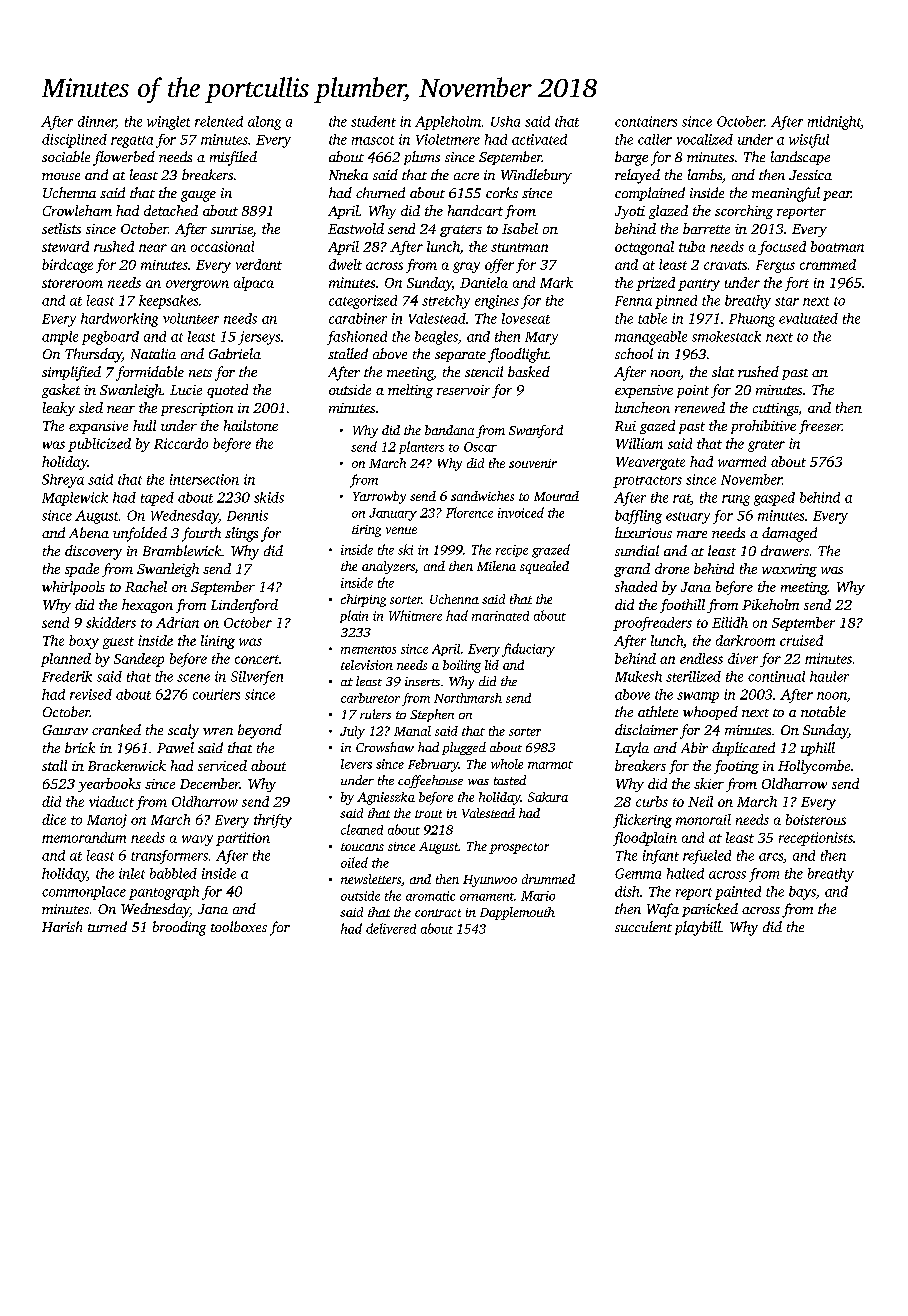 The image size is (908, 1316). I want to click on drawers, so click(785, 550).
